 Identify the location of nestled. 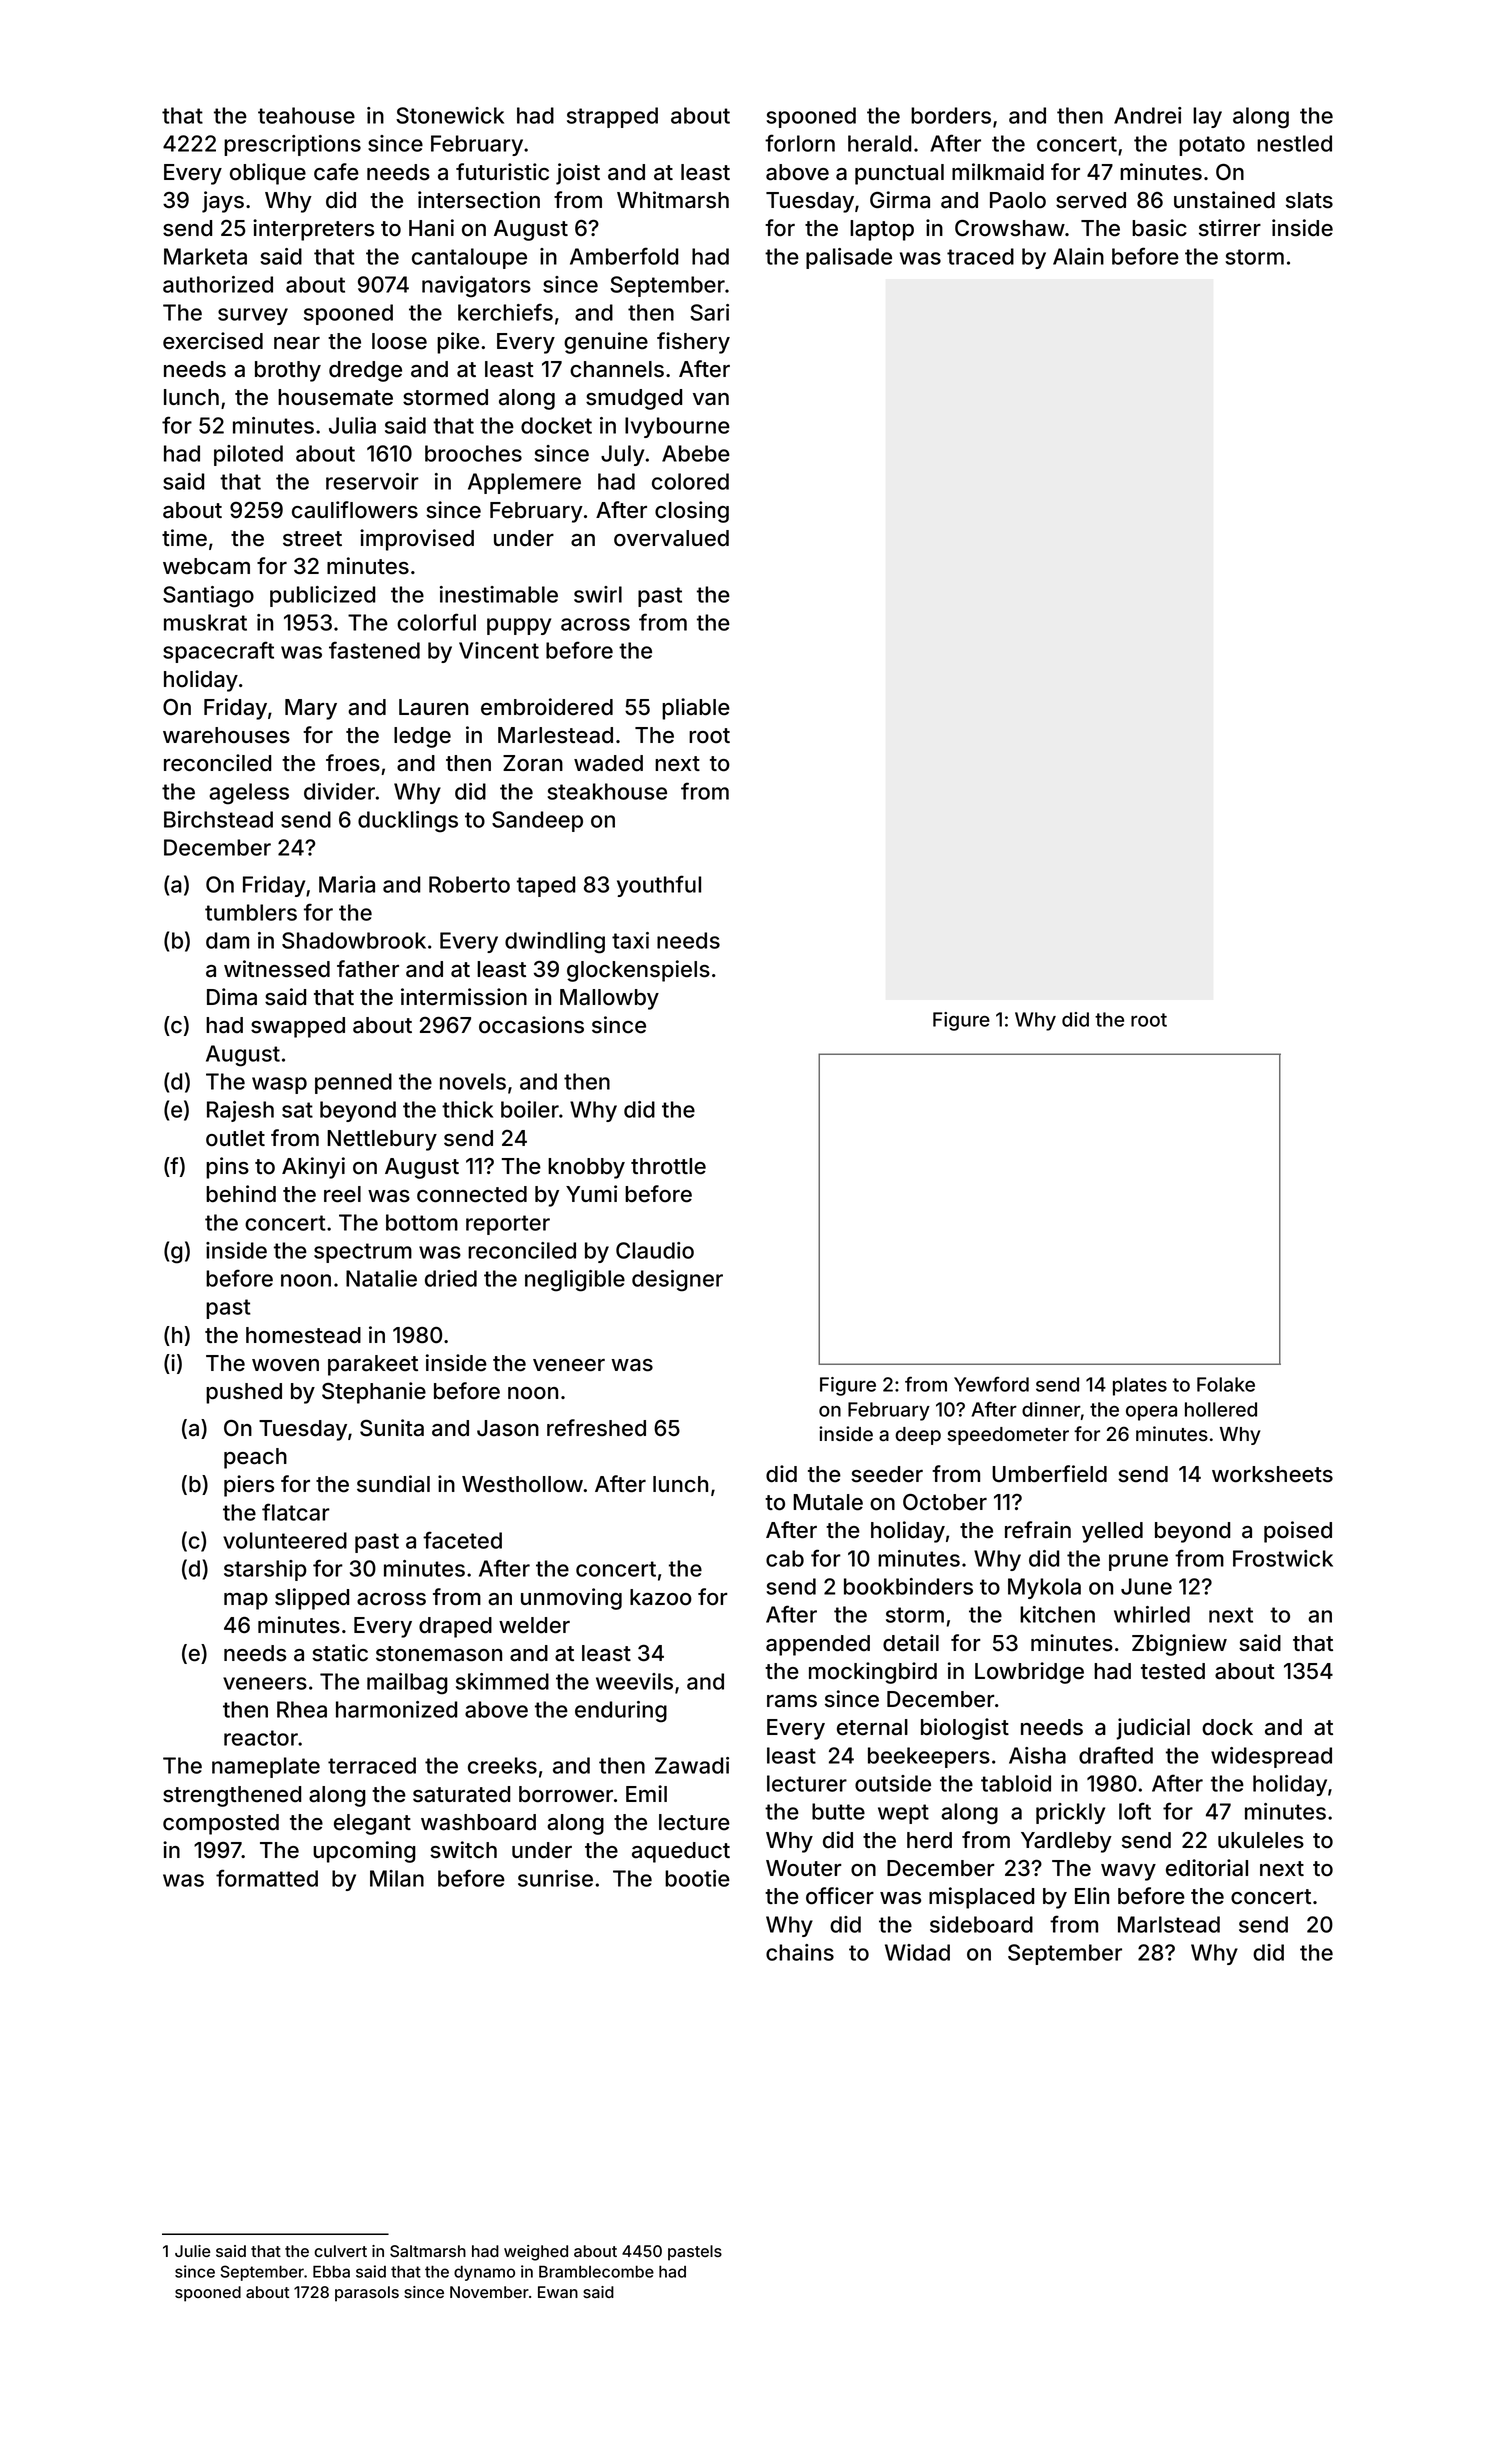
(1294, 143).
